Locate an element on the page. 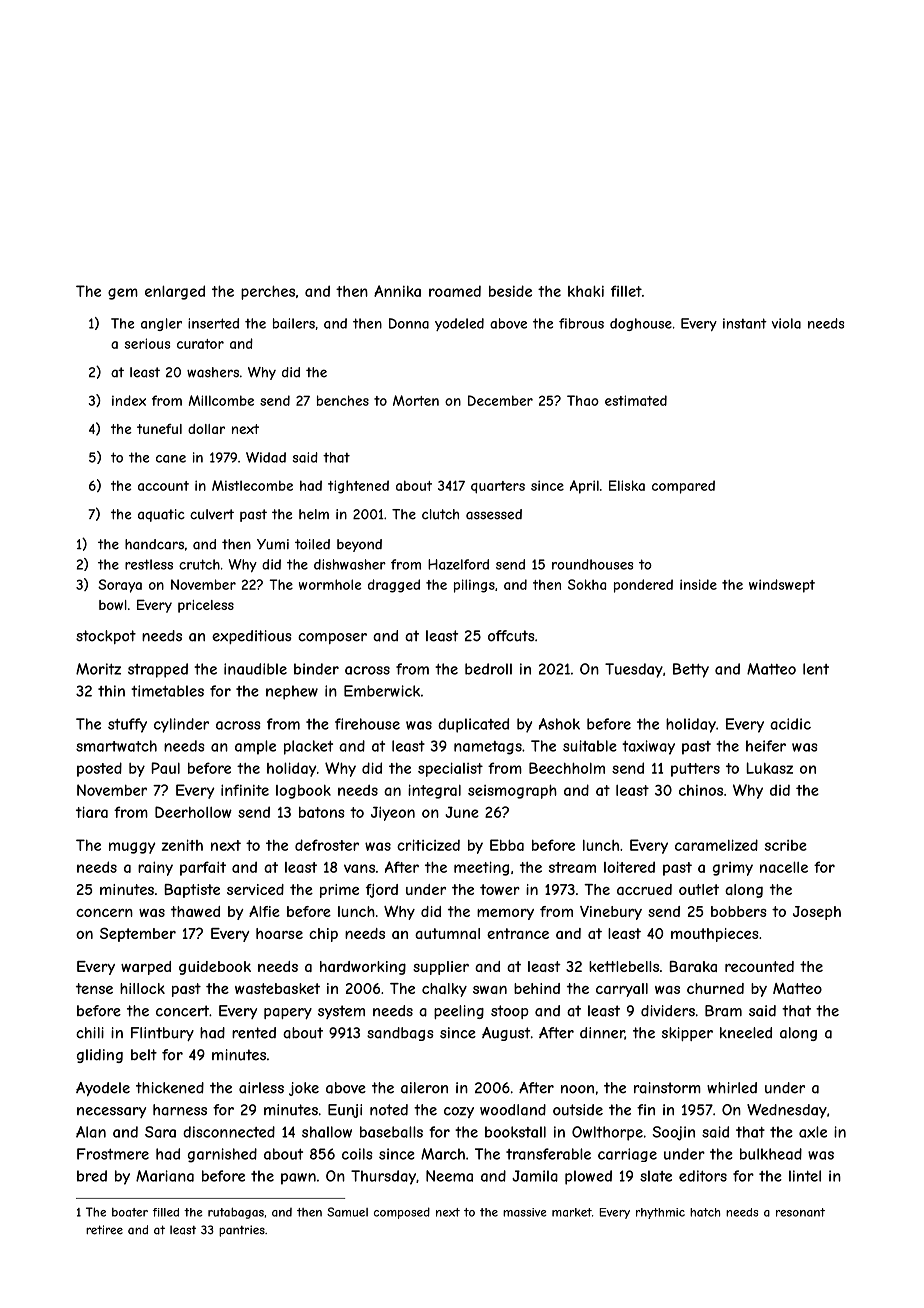 Image resolution: width=924 pixels, height=1308 pixels. Morten is located at coordinates (416, 400).
